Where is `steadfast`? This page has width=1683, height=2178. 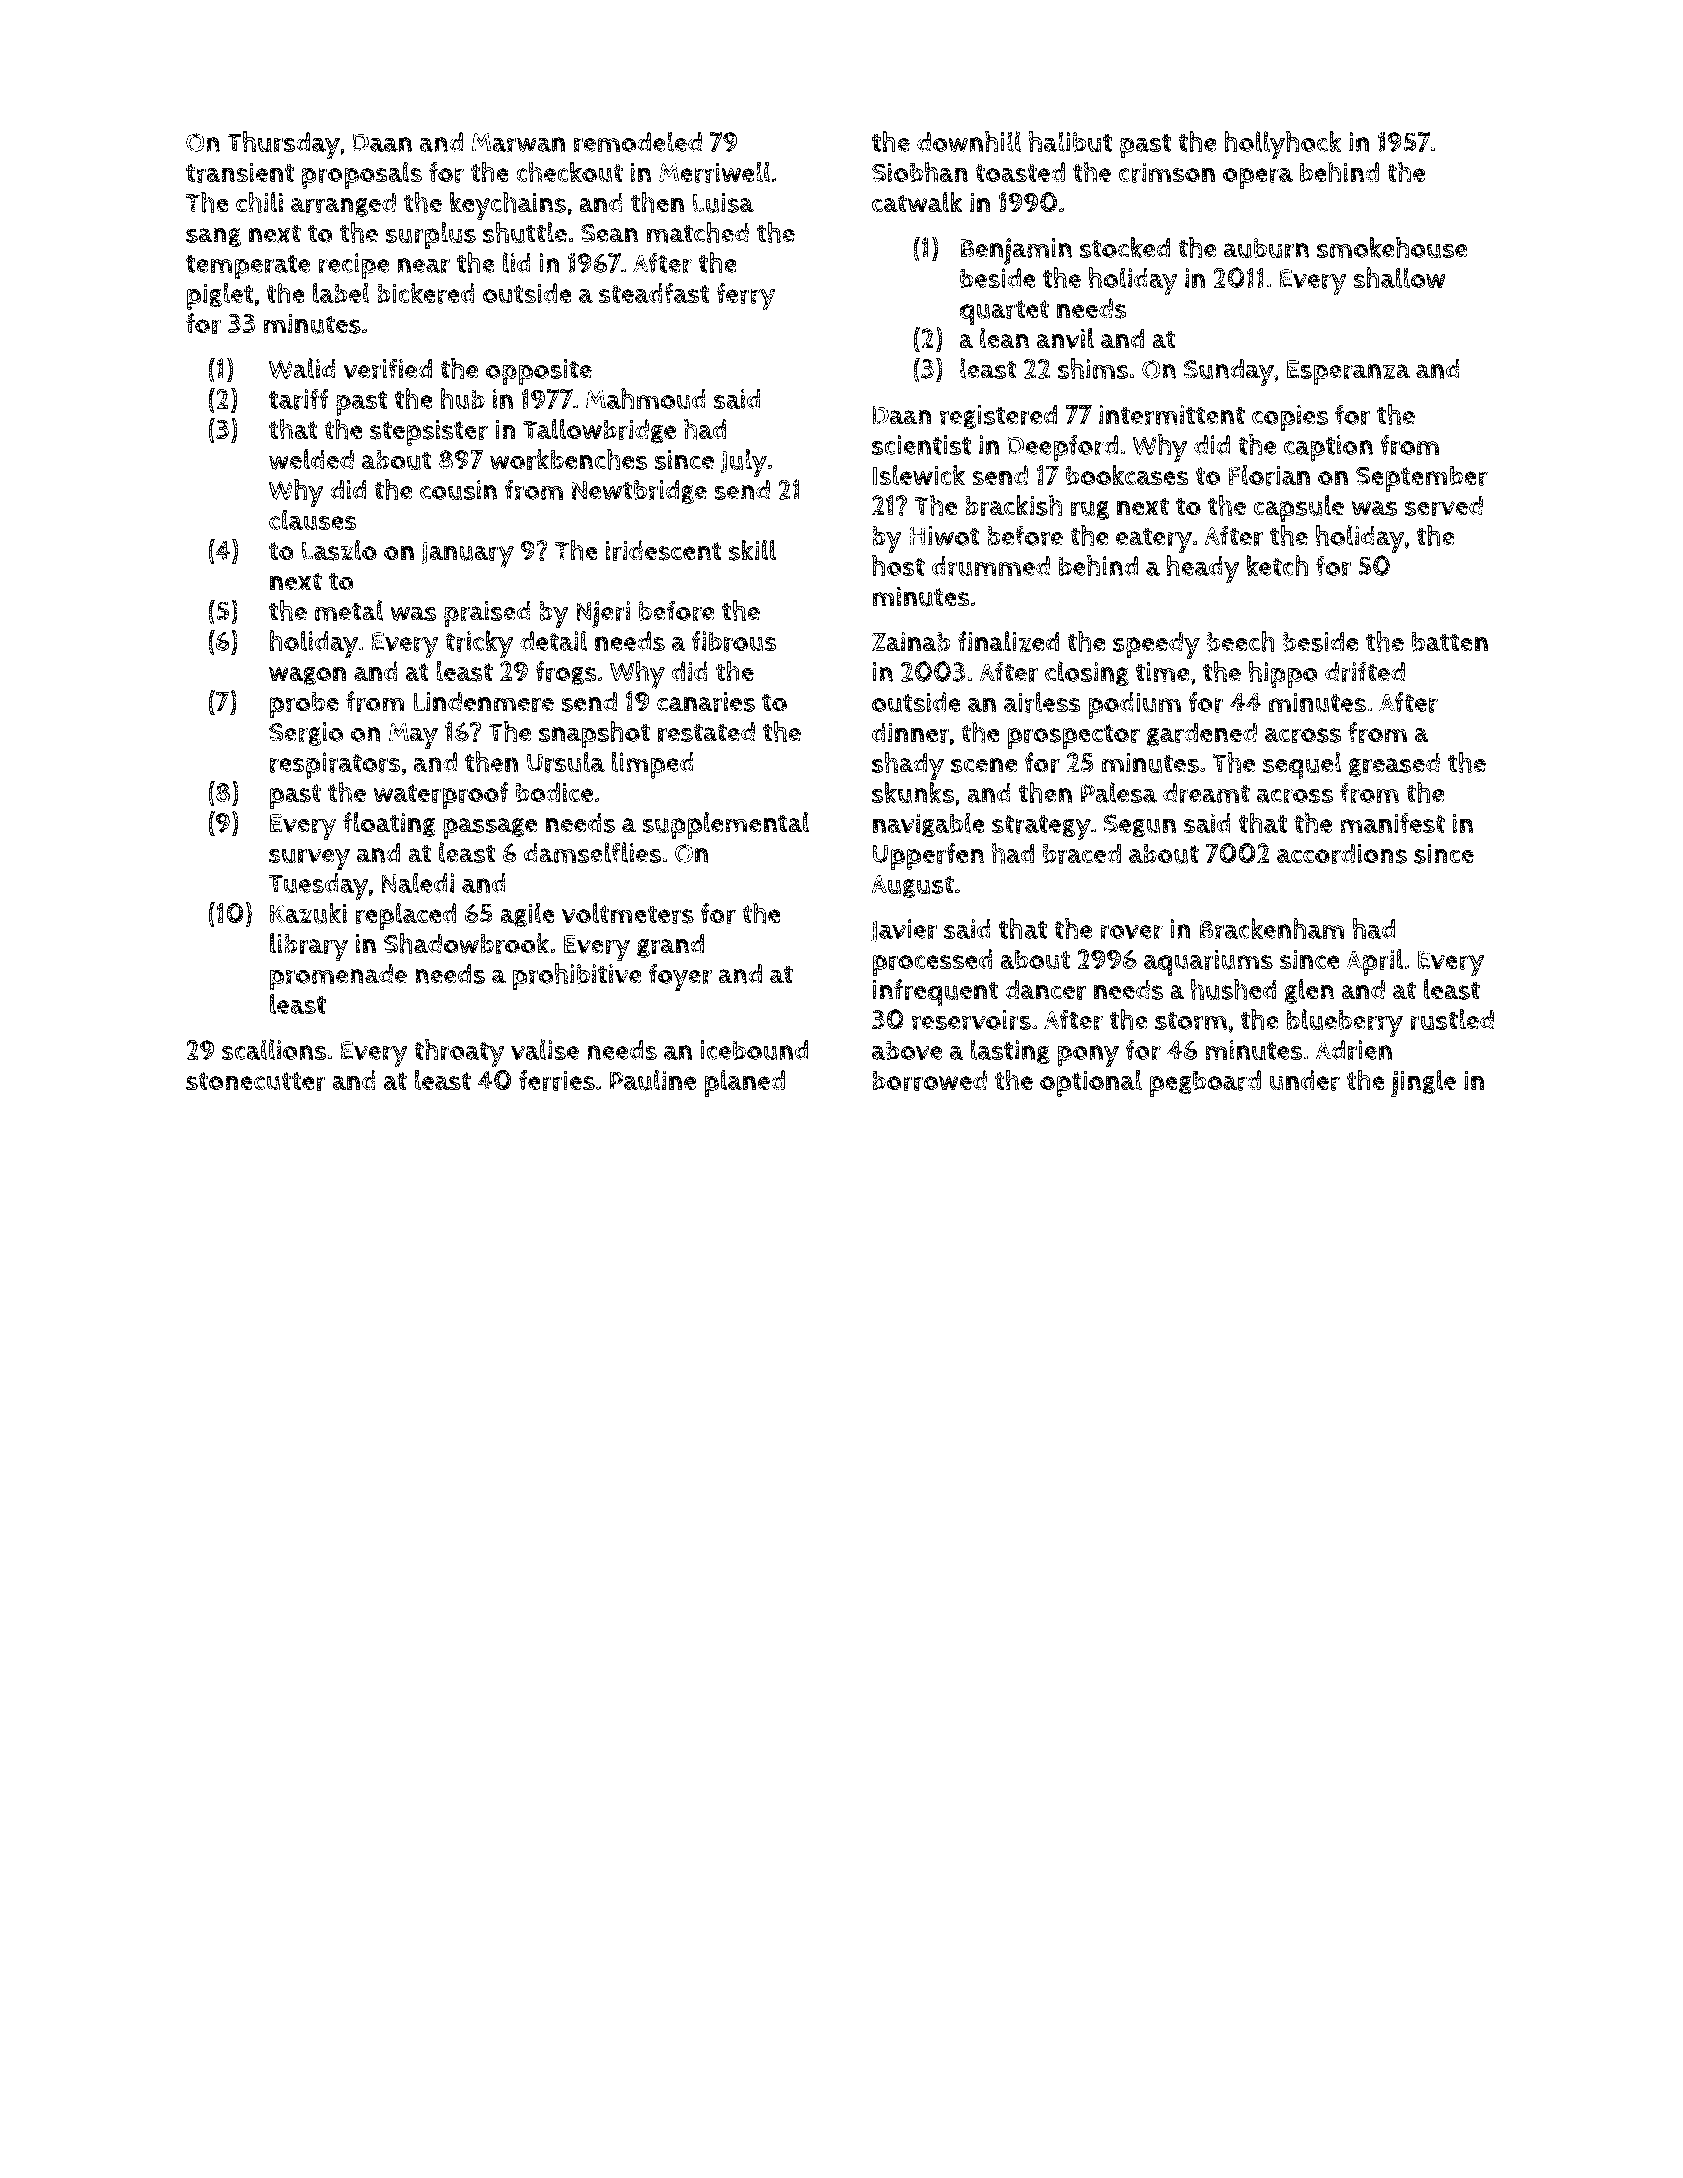
steadfast is located at coordinates (654, 293).
